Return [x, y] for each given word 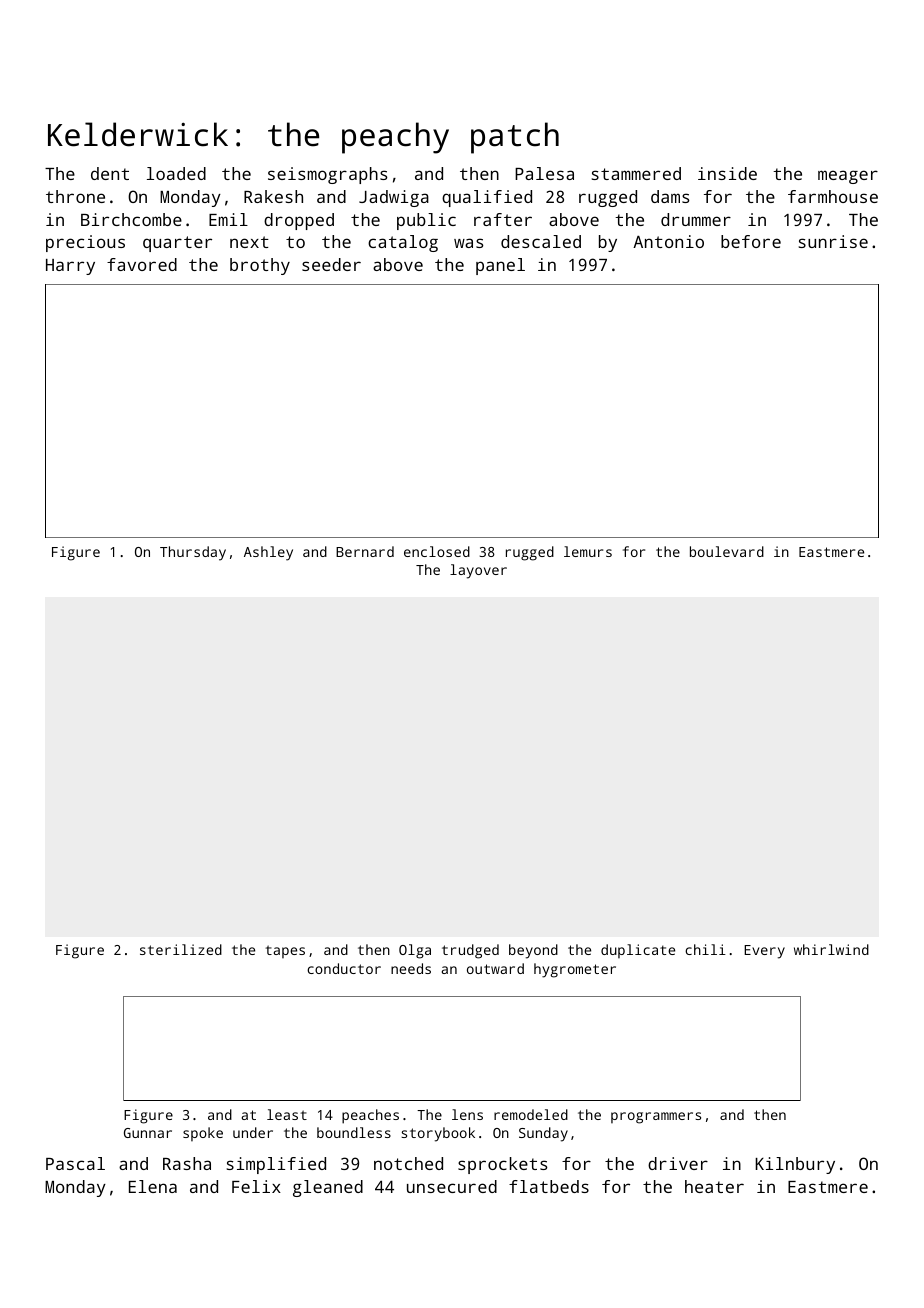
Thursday [193, 553]
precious [85, 243]
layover [478, 571]
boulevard [727, 551]
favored [142, 264]
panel [500, 266]
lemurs [588, 551]
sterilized [181, 949]
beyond [533, 951]
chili [705, 949]
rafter [503, 219]
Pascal [75, 1163]
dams [670, 196]
